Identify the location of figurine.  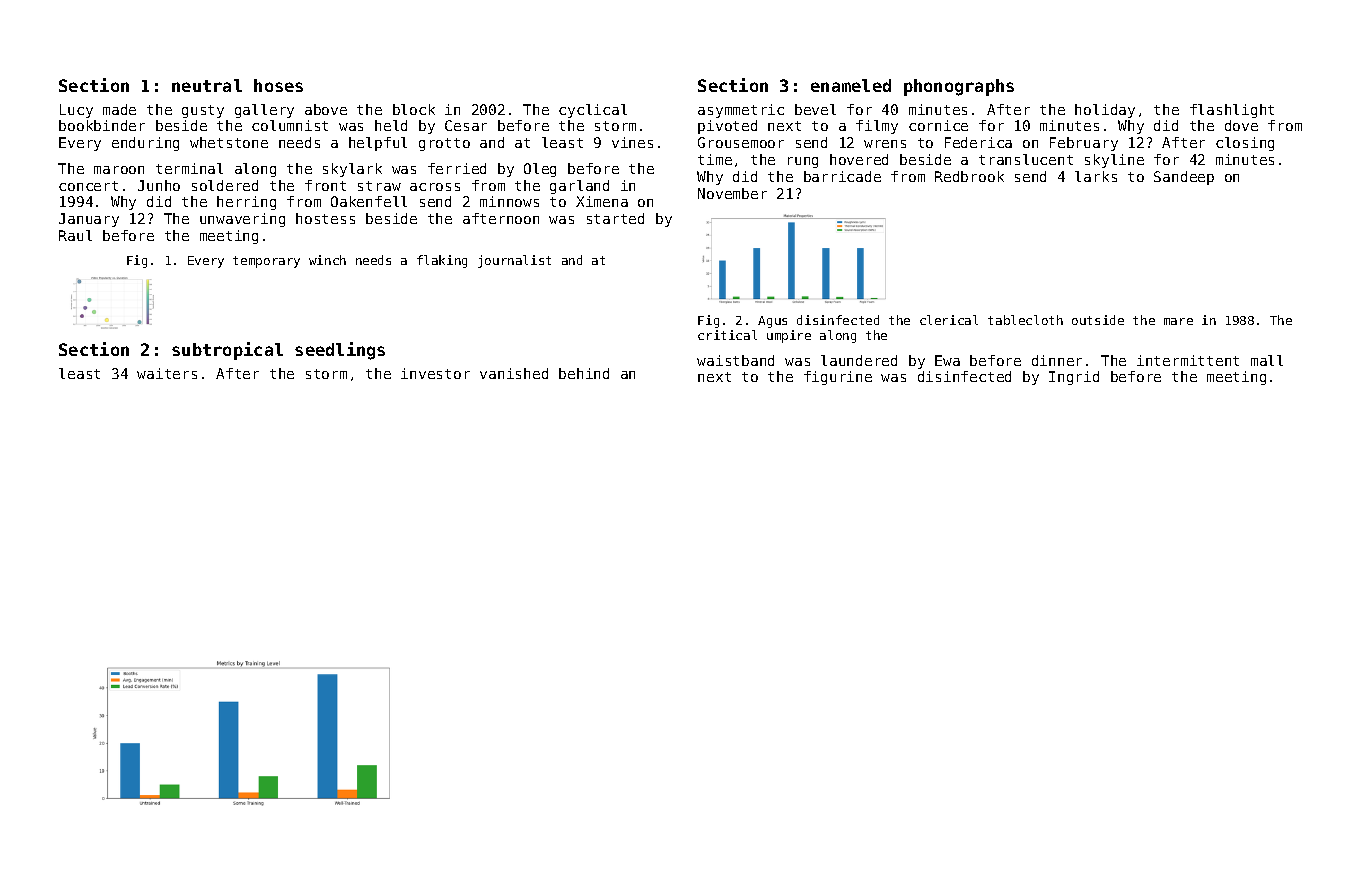
(838, 378).
